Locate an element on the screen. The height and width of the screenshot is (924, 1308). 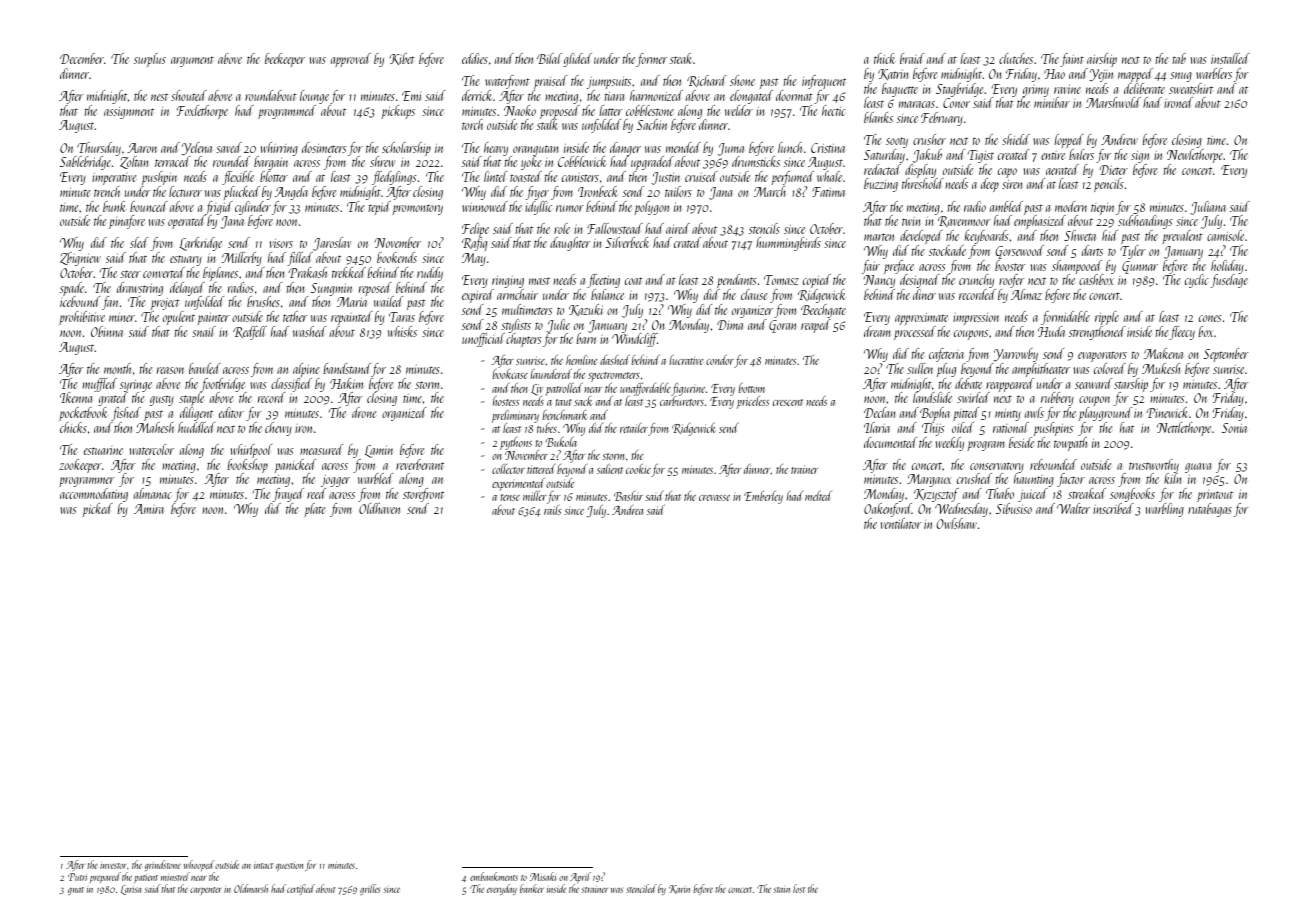
argument is located at coordinates (192, 62).
